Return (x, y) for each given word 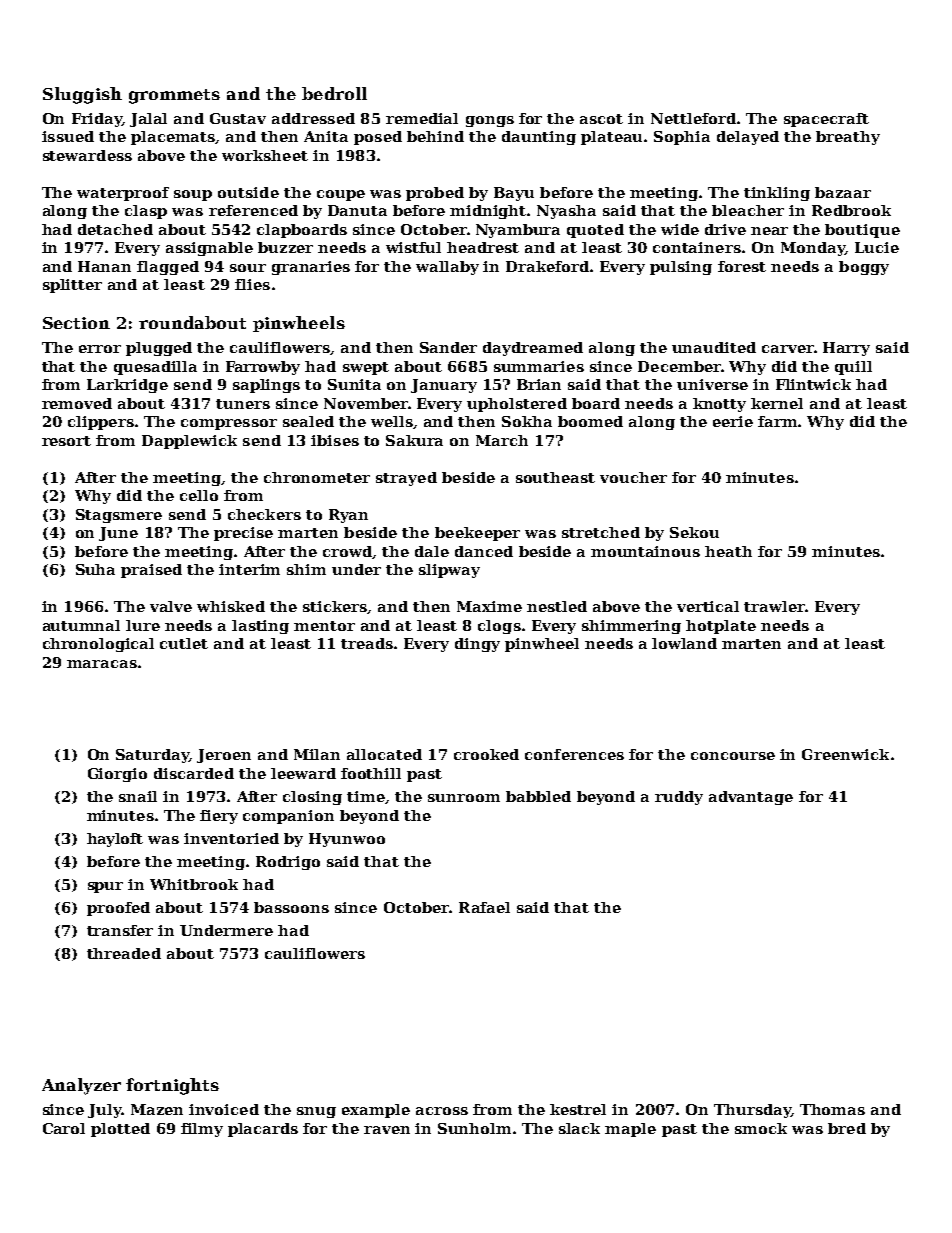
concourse (733, 756)
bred (847, 1128)
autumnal (81, 625)
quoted (595, 231)
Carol (64, 1128)
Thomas (832, 1109)
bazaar (843, 192)
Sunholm (474, 1128)
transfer (120, 930)
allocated (384, 754)
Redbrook (851, 210)
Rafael (484, 907)
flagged (168, 268)
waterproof (123, 194)
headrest (483, 247)
